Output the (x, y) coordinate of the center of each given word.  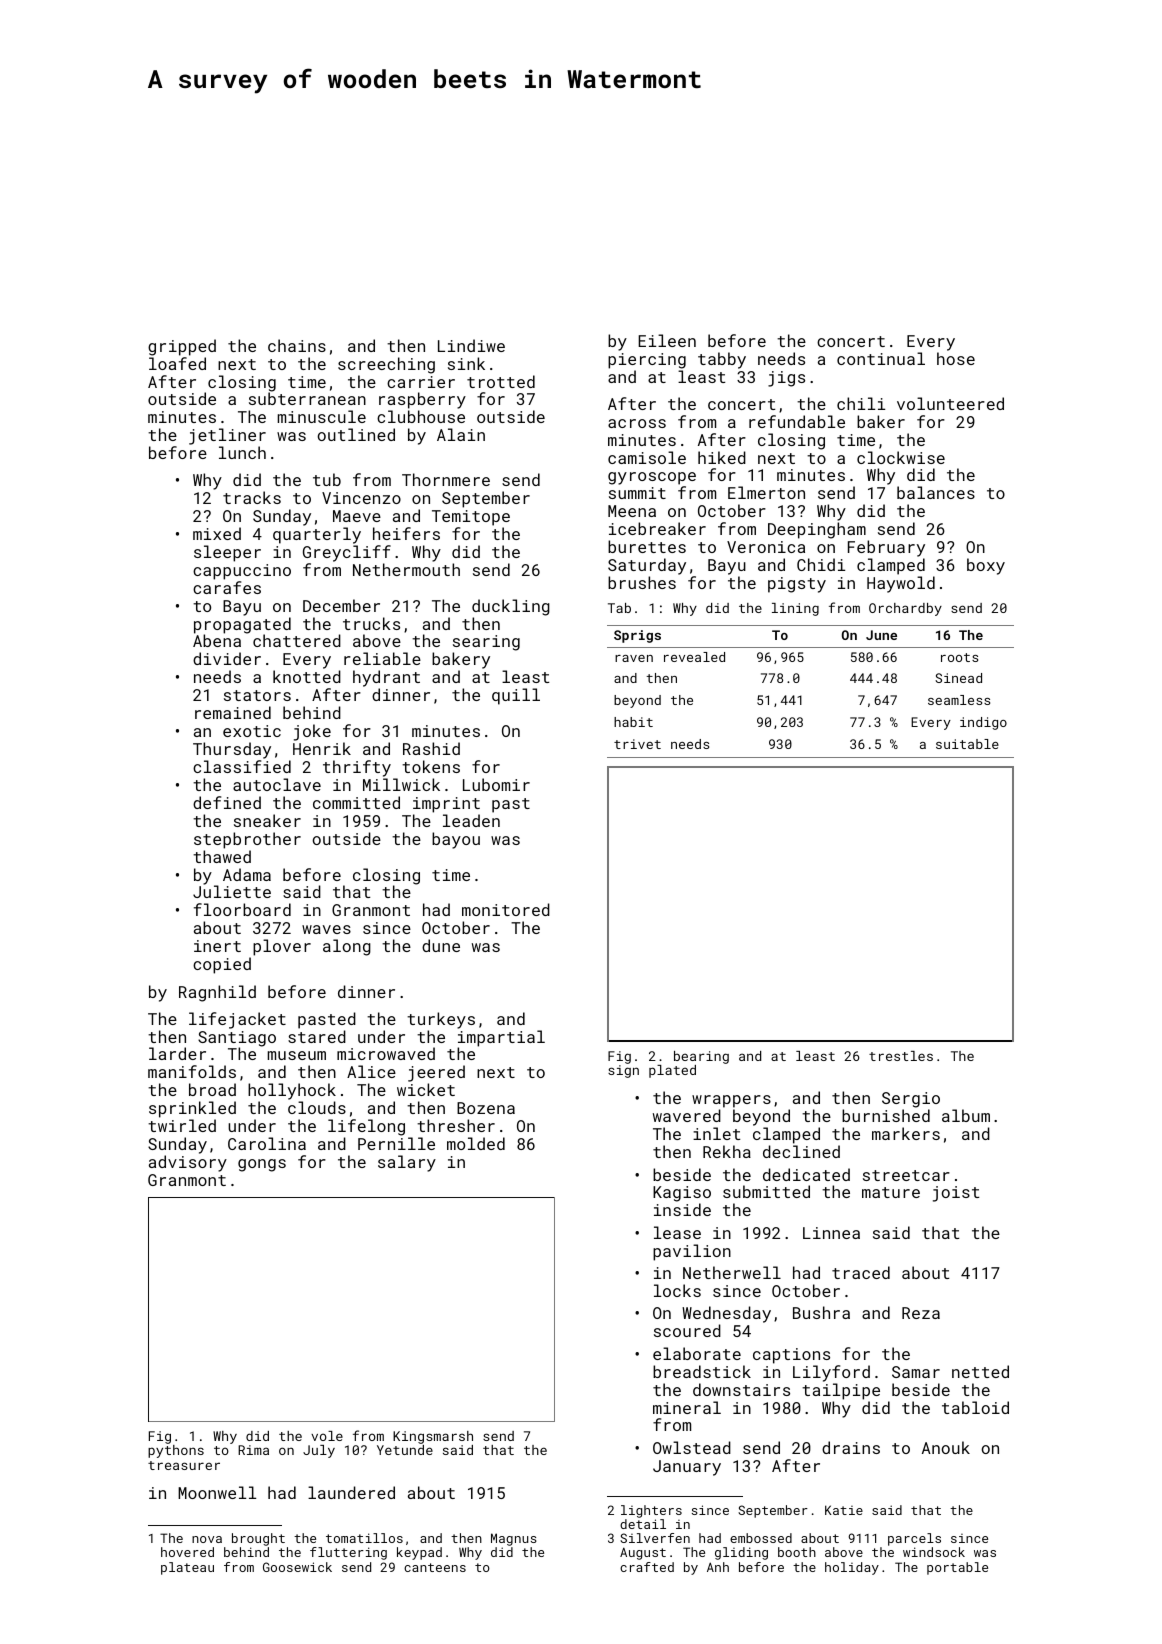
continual (881, 358)
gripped (182, 347)
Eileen (667, 340)
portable (957, 1568)
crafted (647, 1567)
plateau (187, 1568)
